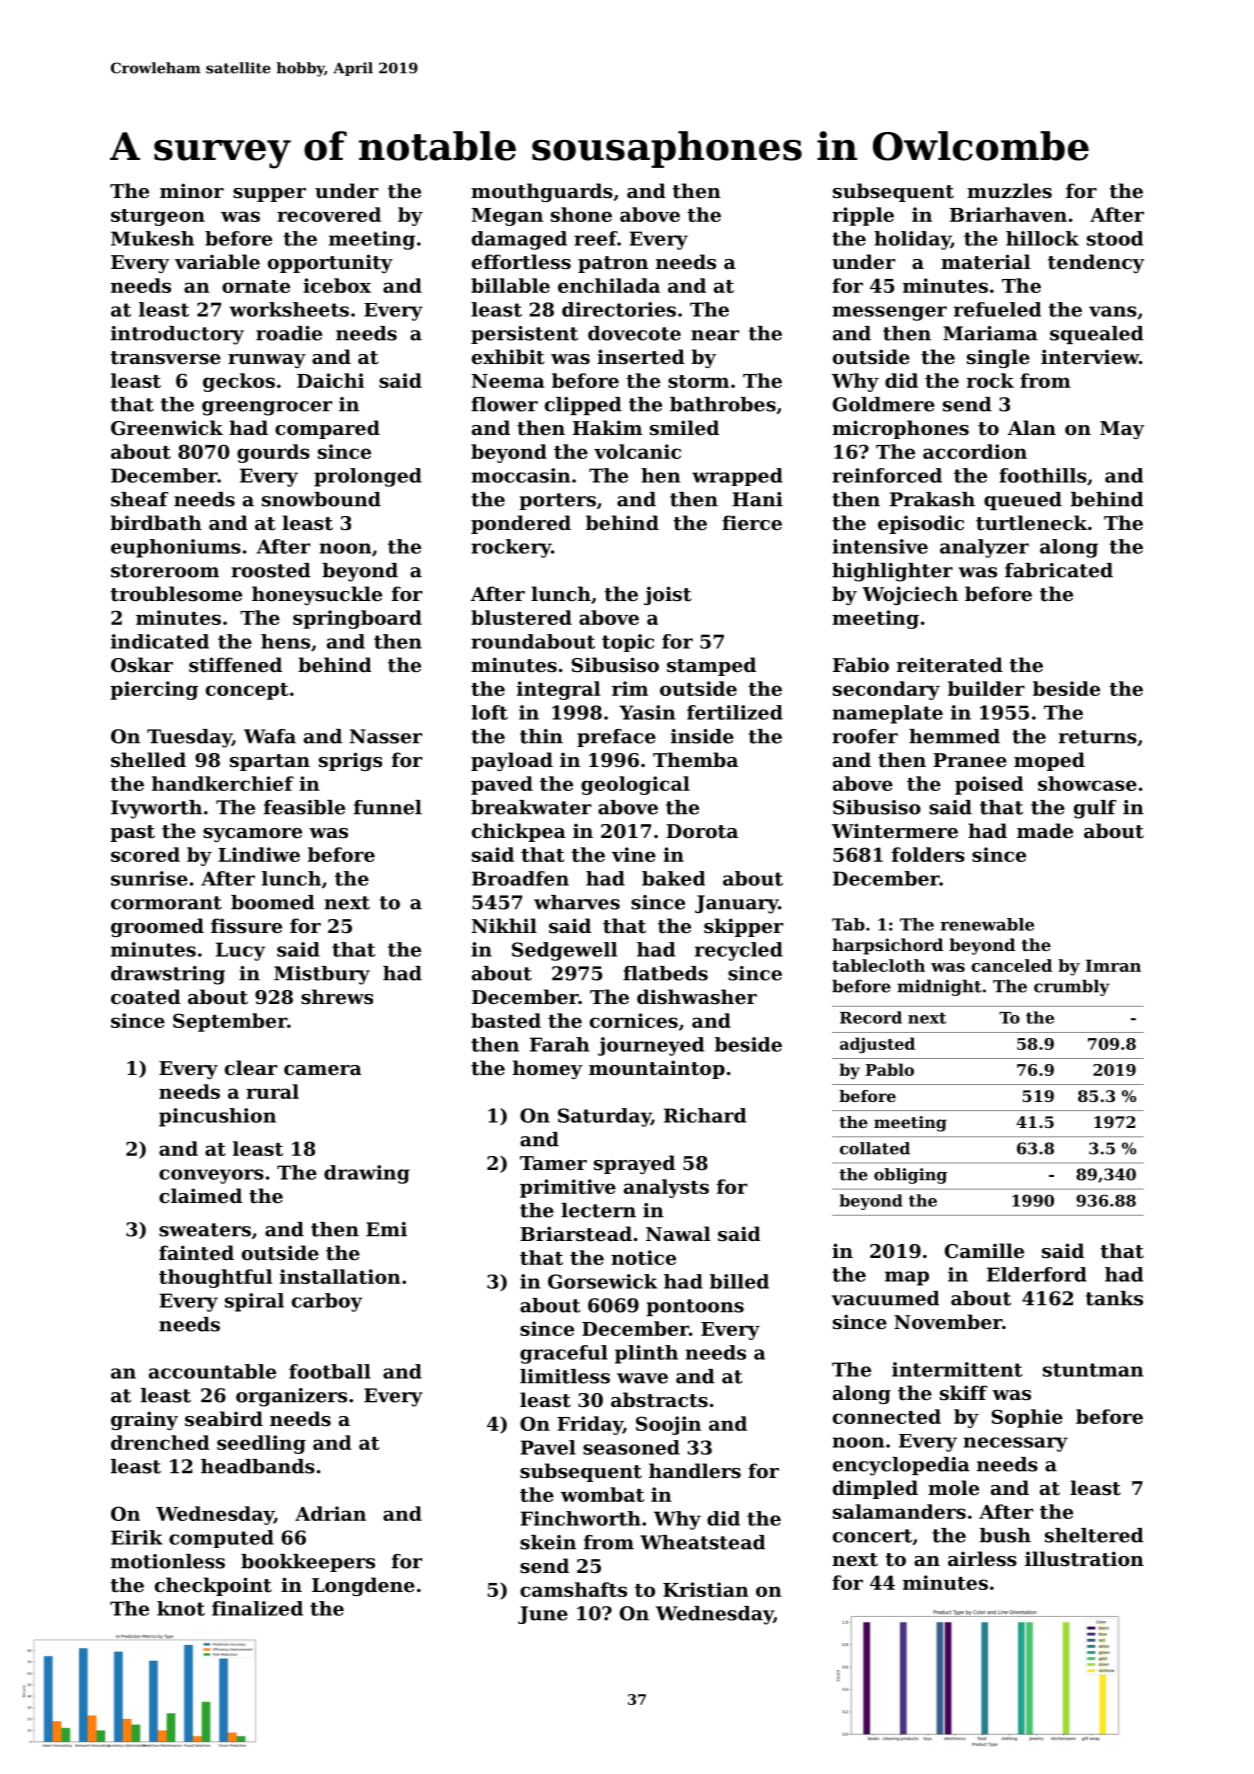 Image resolution: width=1254 pixels, height=1774 pixels. What do you see at coordinates (1072, 987) in the screenshot?
I see `crumbly` at bounding box center [1072, 987].
